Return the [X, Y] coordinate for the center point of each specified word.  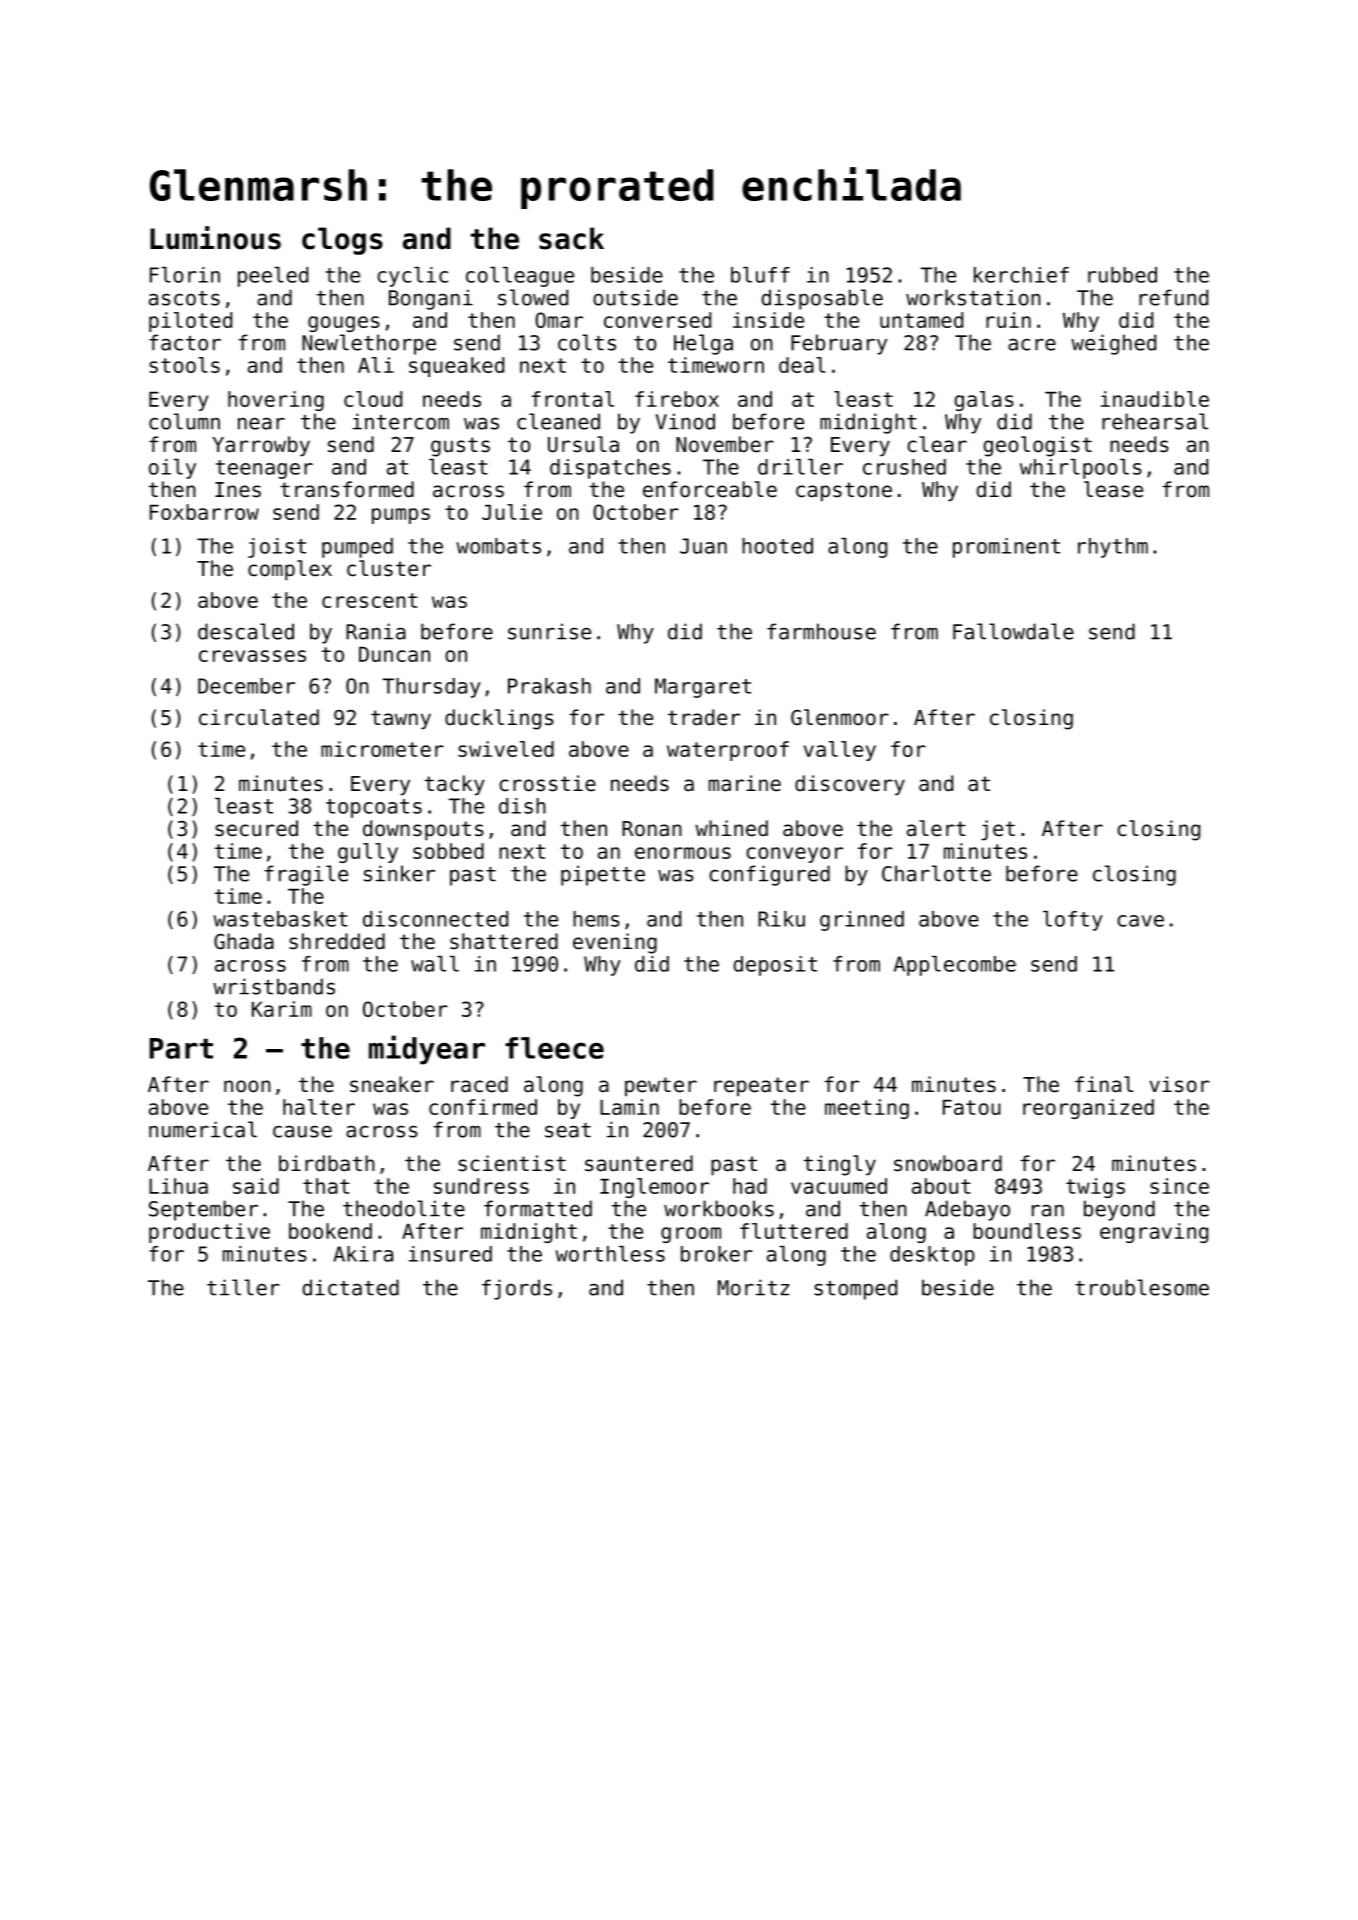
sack [571, 238]
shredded [337, 941]
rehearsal [1155, 421]
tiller [243, 1287]
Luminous [215, 238]
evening [615, 943]
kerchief [1021, 275]
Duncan [394, 654]
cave [1140, 921]
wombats [498, 546]
